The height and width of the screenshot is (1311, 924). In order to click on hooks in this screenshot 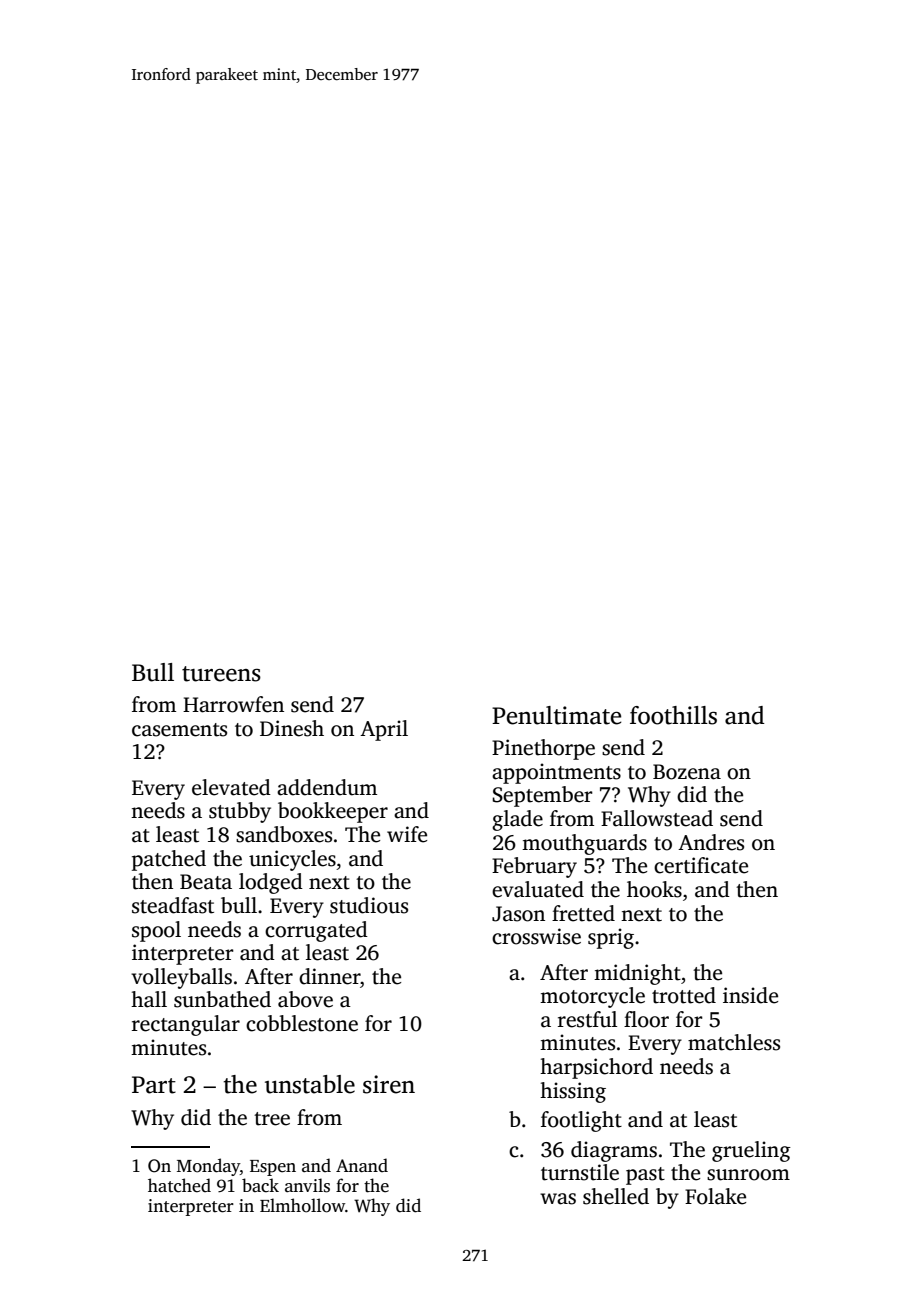, I will do `click(654, 889)`.
